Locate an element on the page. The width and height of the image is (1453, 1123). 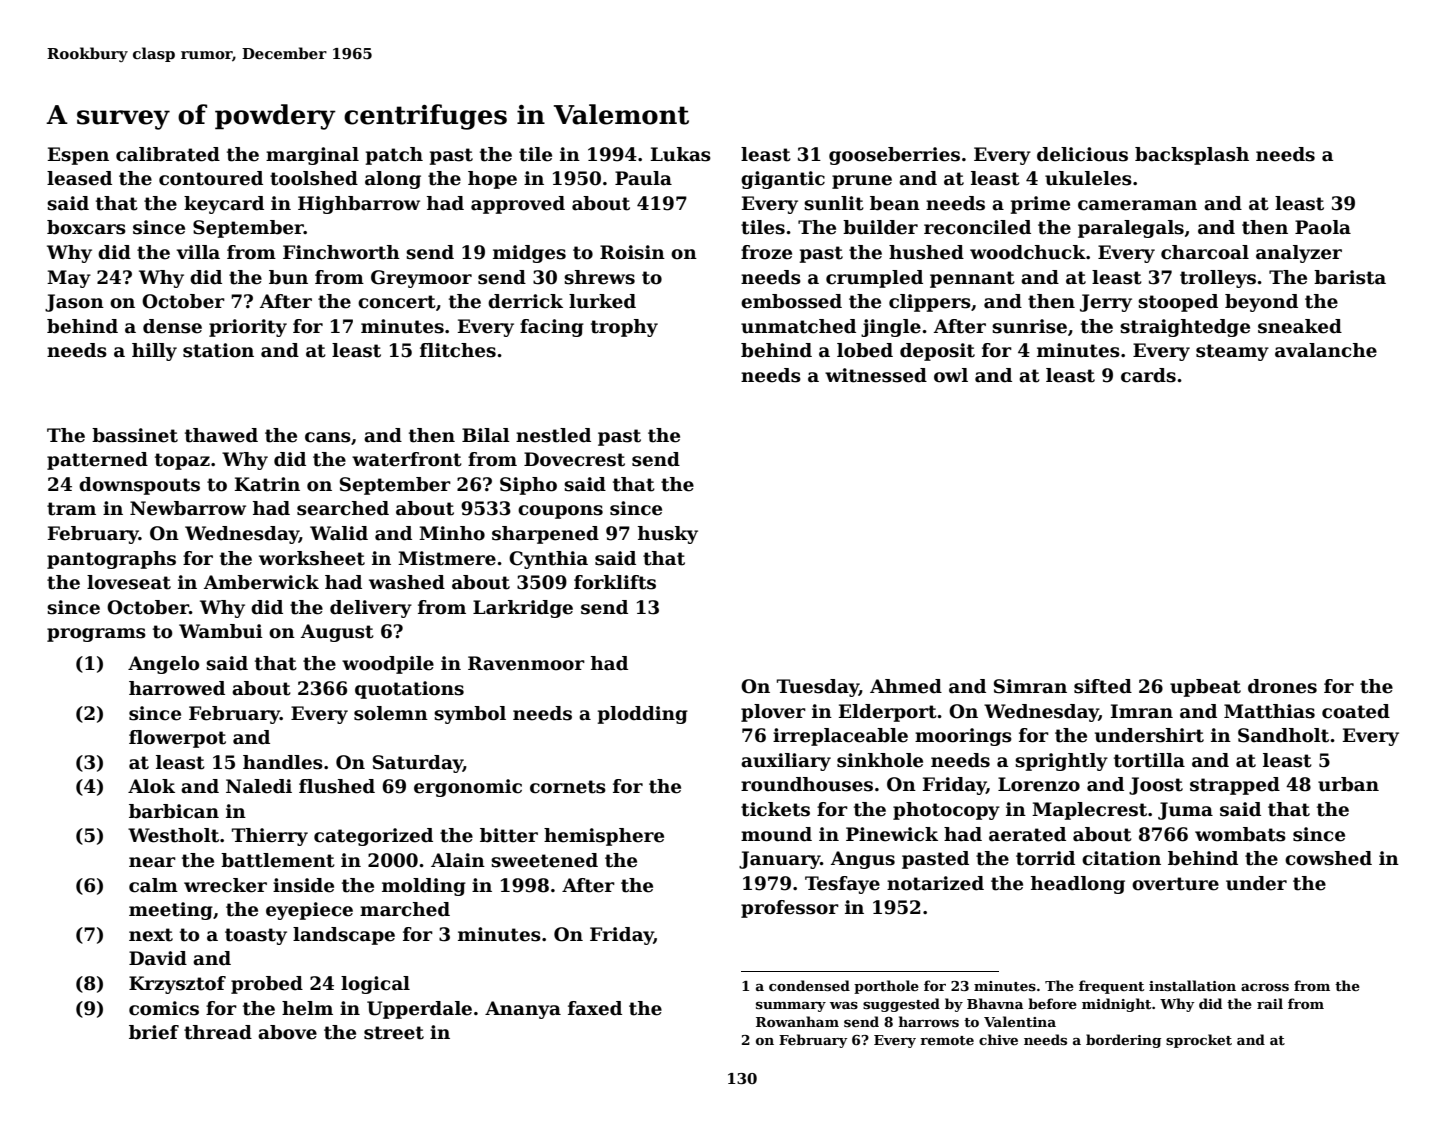
calibrated is located at coordinates (168, 154).
